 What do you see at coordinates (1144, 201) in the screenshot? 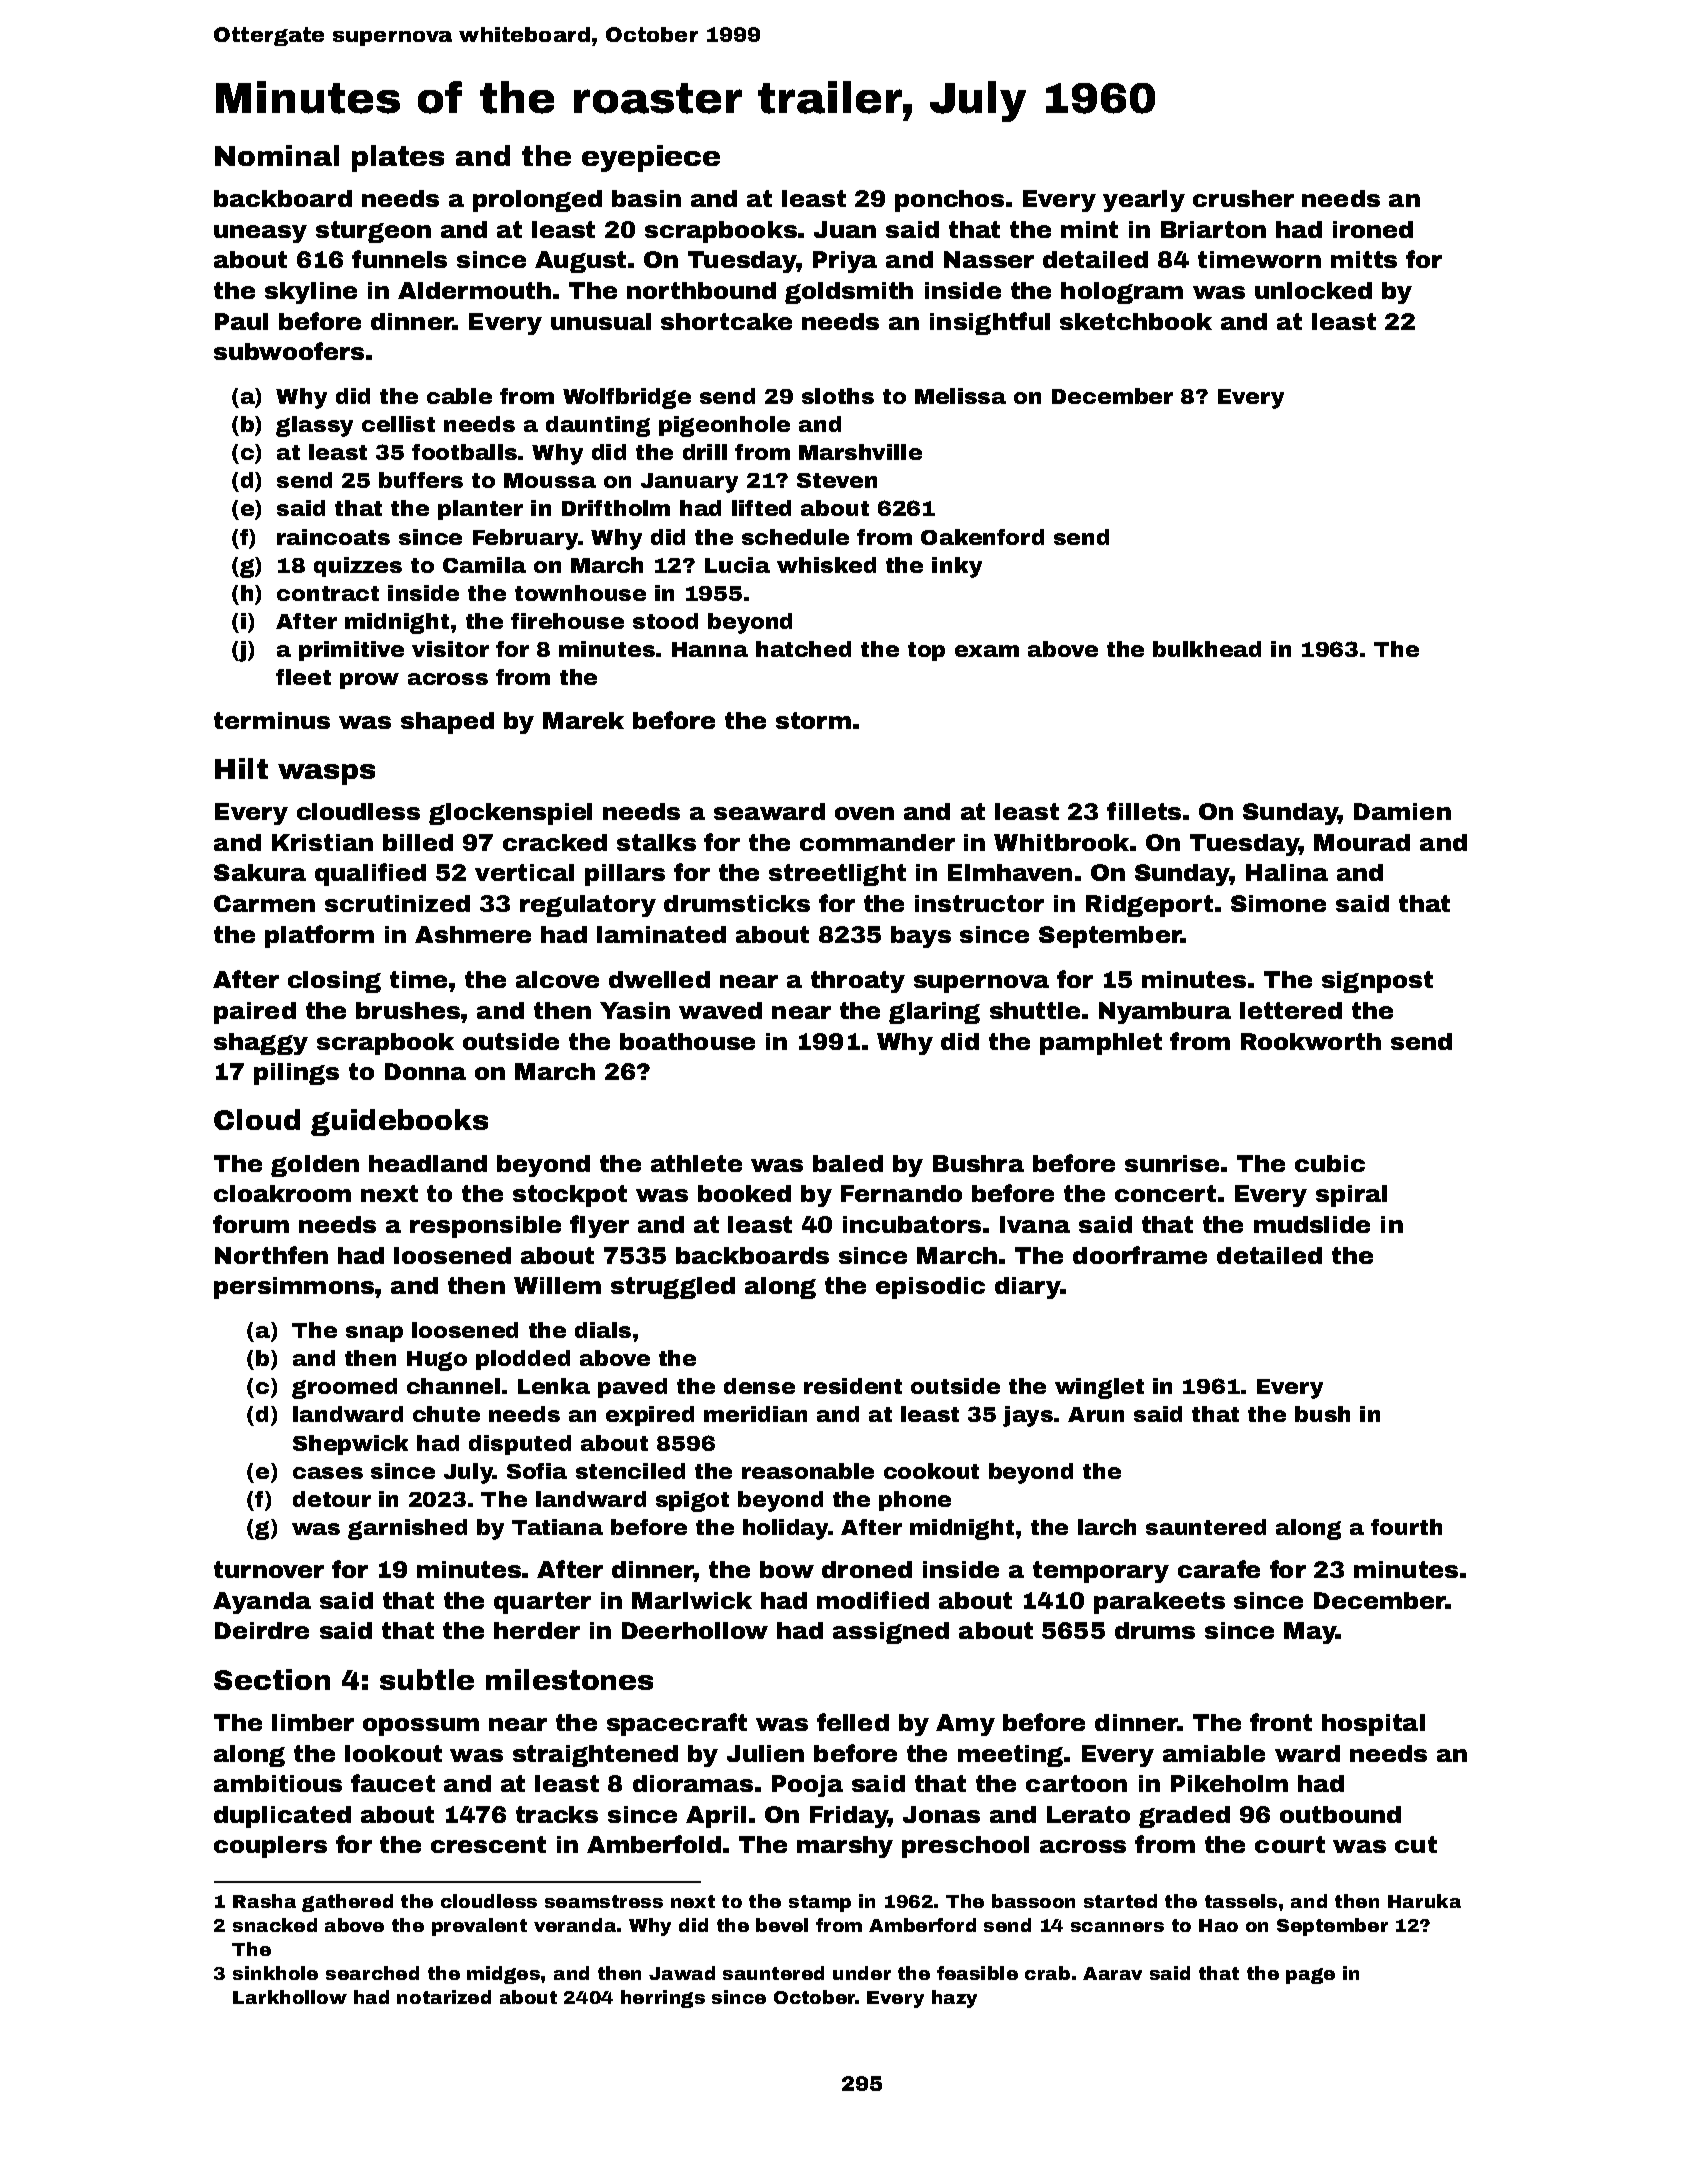
I see `yearly` at bounding box center [1144, 201].
